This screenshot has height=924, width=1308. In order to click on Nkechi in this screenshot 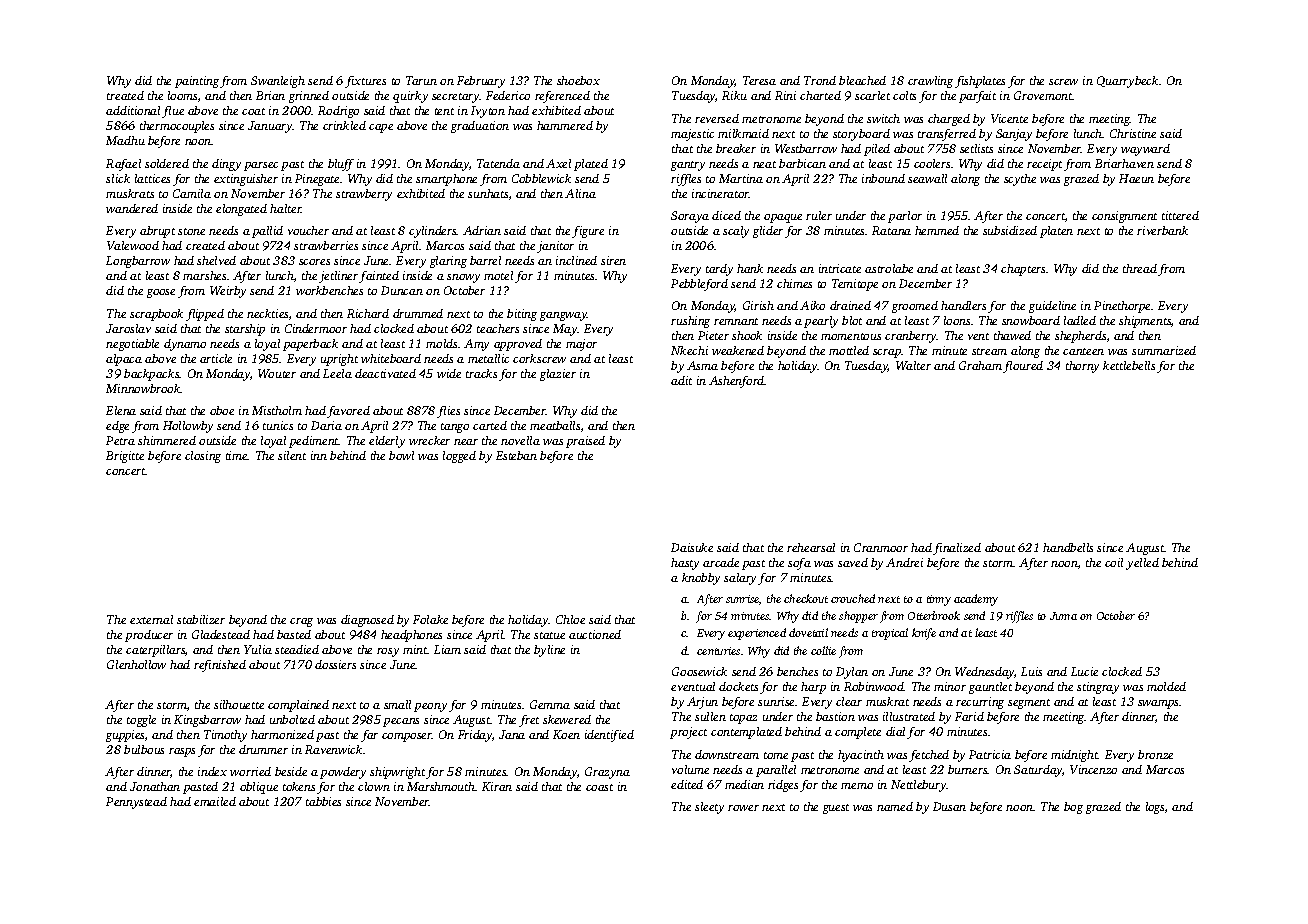, I will do `click(689, 350)`.
